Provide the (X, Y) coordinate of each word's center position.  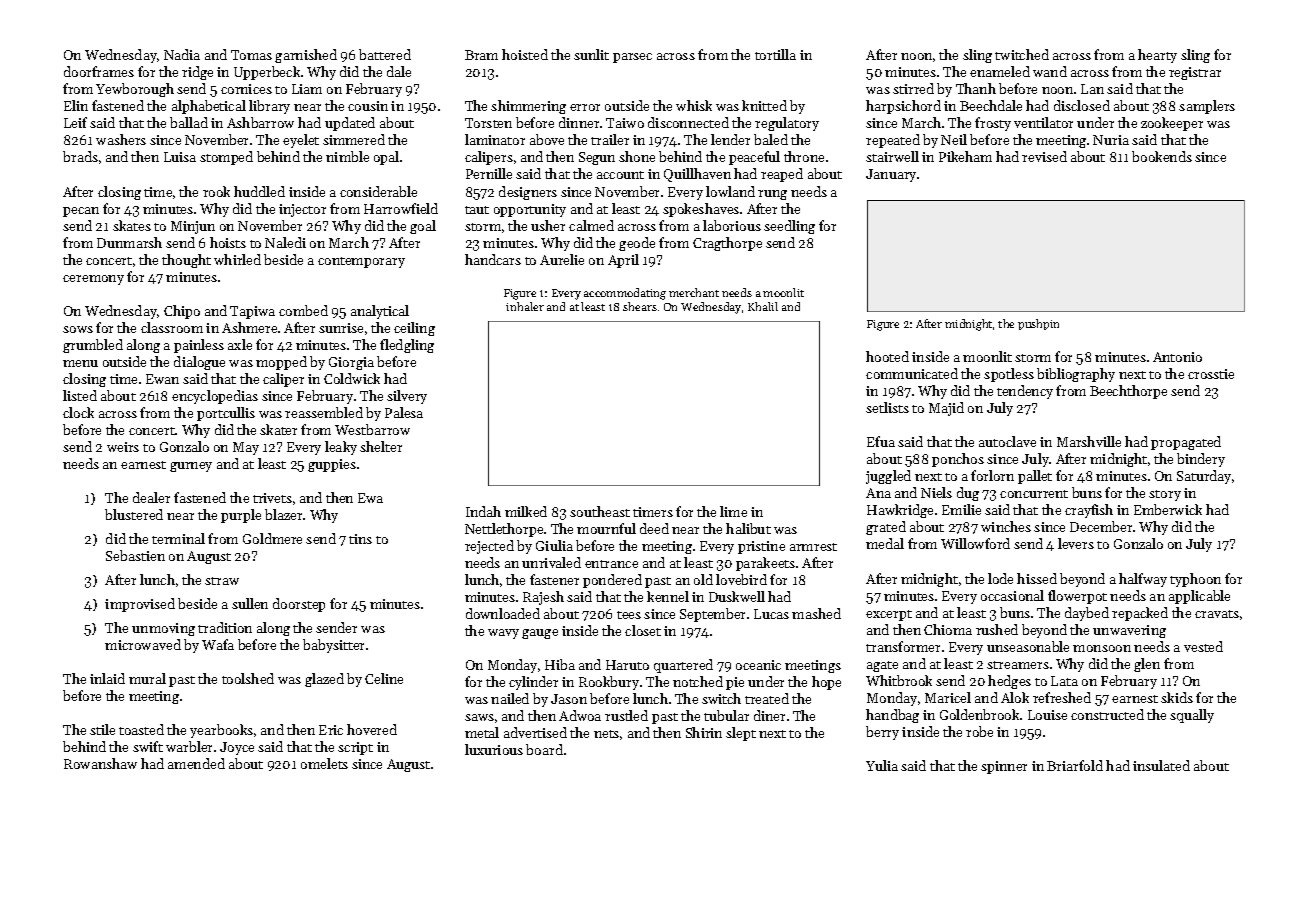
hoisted (525, 54)
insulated (1161, 765)
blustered (134, 514)
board (544, 749)
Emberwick (1168, 509)
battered (385, 54)
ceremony (93, 280)
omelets (324, 763)
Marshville (1089, 441)
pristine (761, 547)
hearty (1157, 56)
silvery (407, 397)
